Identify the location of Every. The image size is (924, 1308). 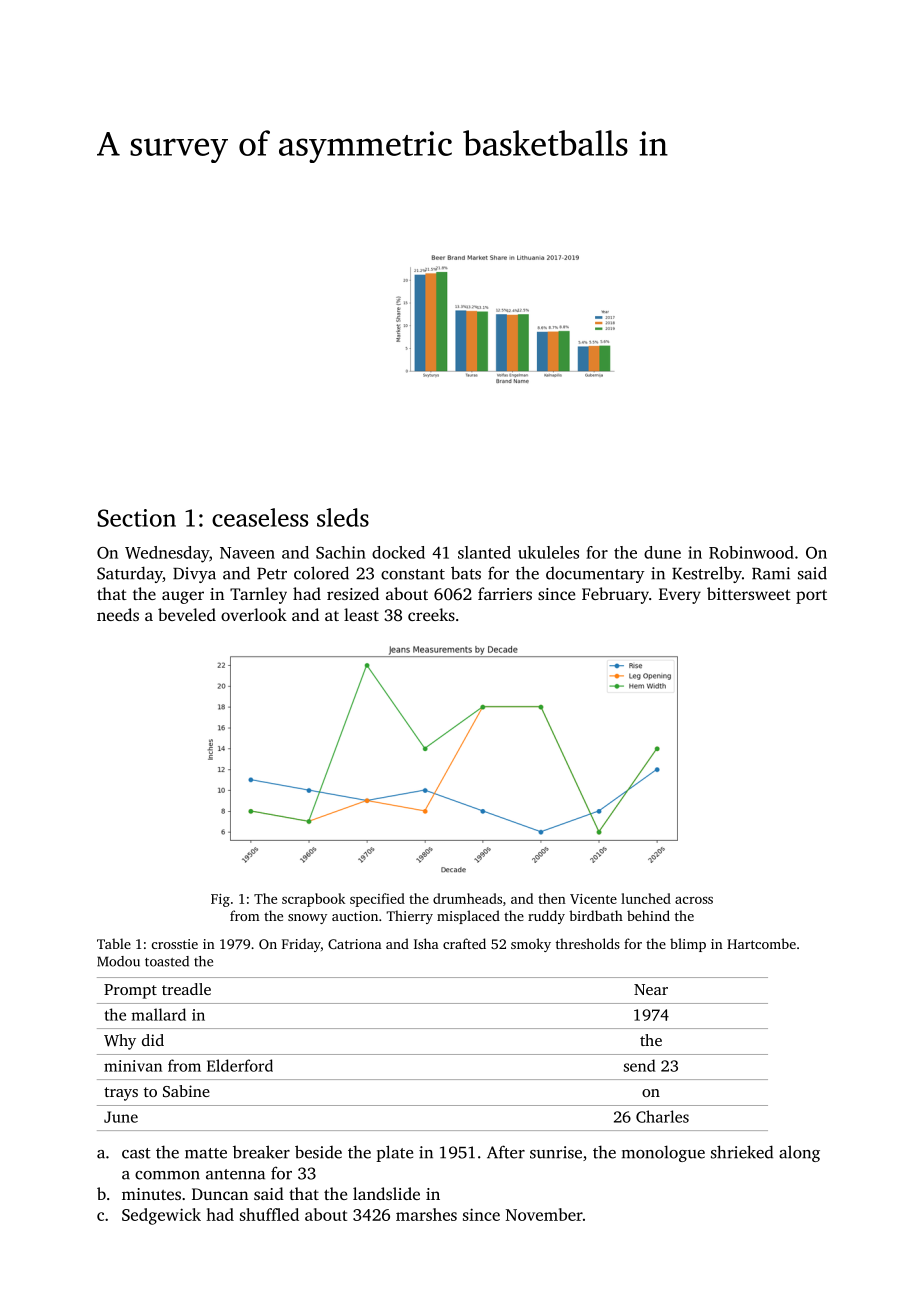
(680, 596).
